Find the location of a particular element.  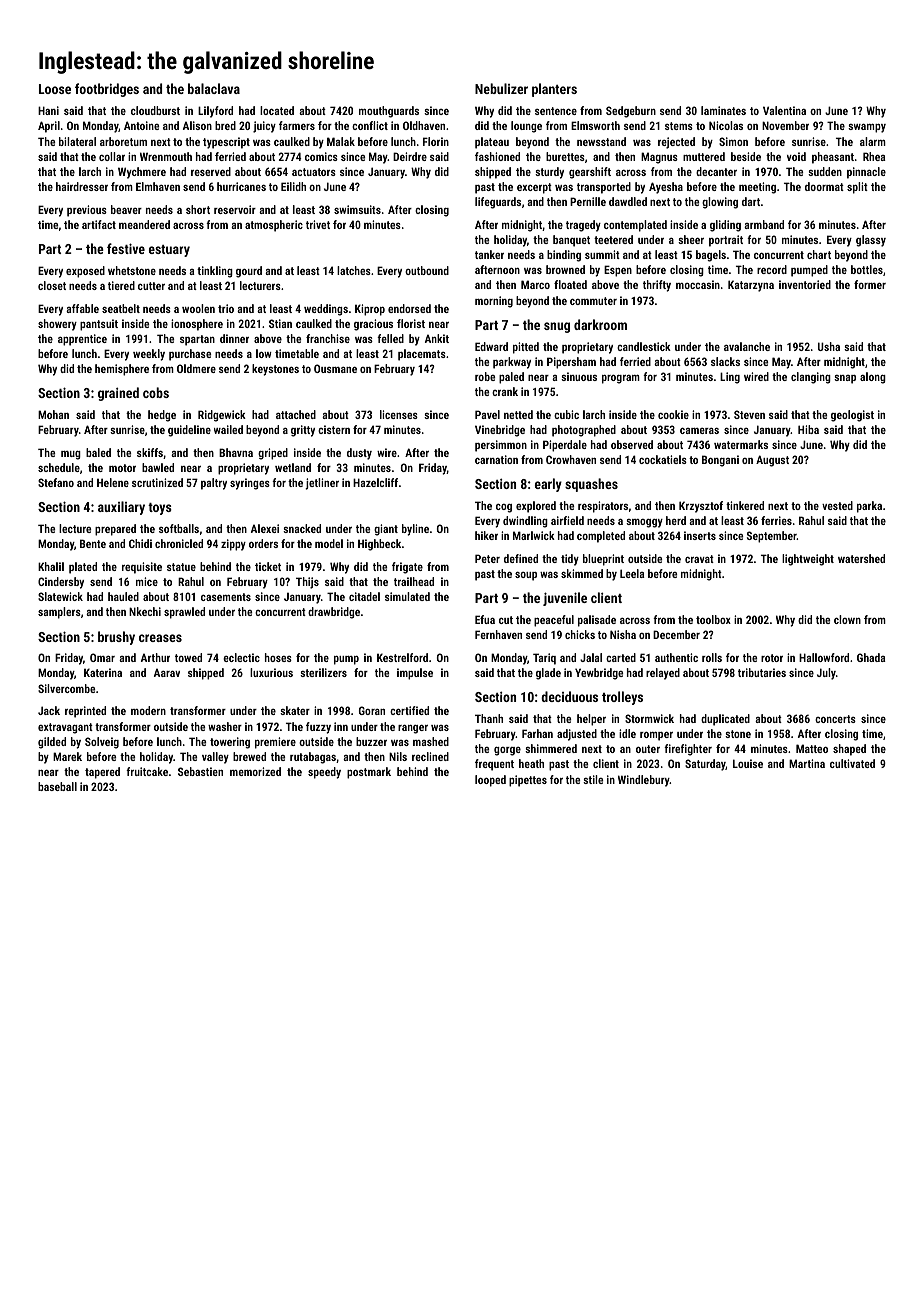

slacks is located at coordinates (725, 361).
